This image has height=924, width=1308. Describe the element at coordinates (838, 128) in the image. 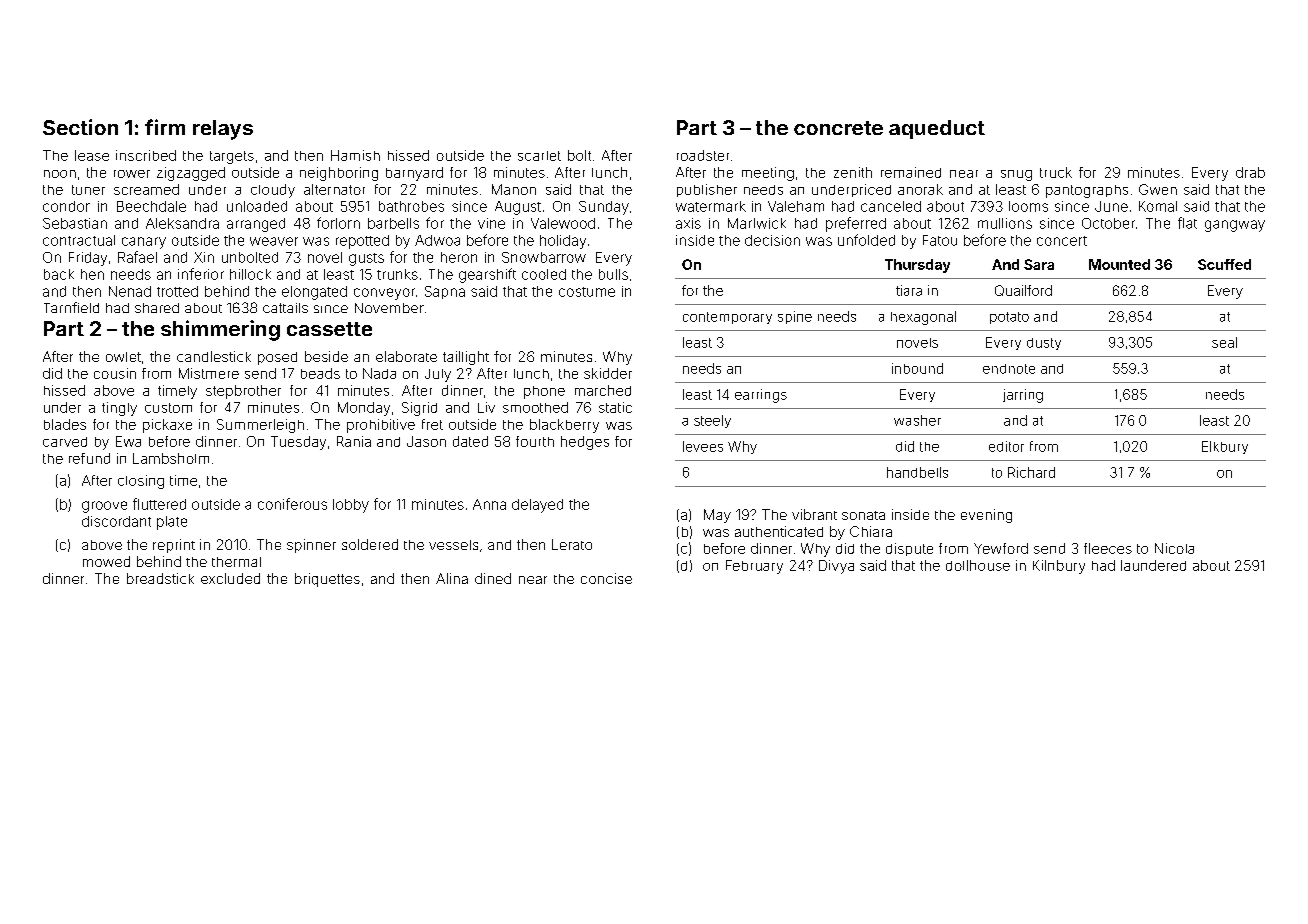

I see `concrete` at that location.
